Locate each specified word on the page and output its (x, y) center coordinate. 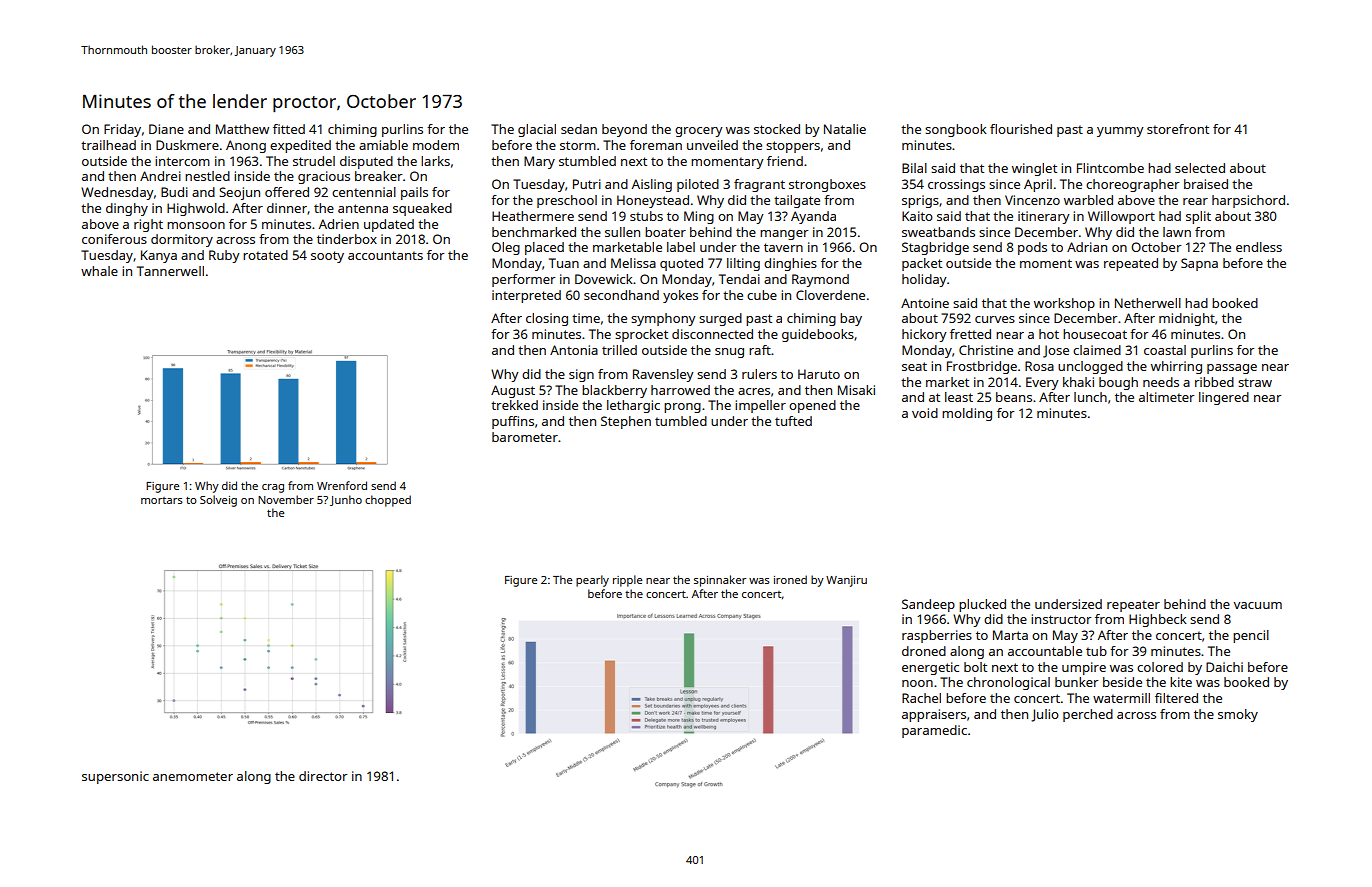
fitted (289, 129)
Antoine (925, 303)
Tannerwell (170, 271)
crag (273, 488)
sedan (579, 129)
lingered (1224, 398)
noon (917, 683)
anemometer (193, 776)
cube (762, 295)
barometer (525, 437)
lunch (1090, 397)
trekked (514, 405)
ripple (627, 581)
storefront (1178, 129)
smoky (1238, 715)
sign (581, 375)
